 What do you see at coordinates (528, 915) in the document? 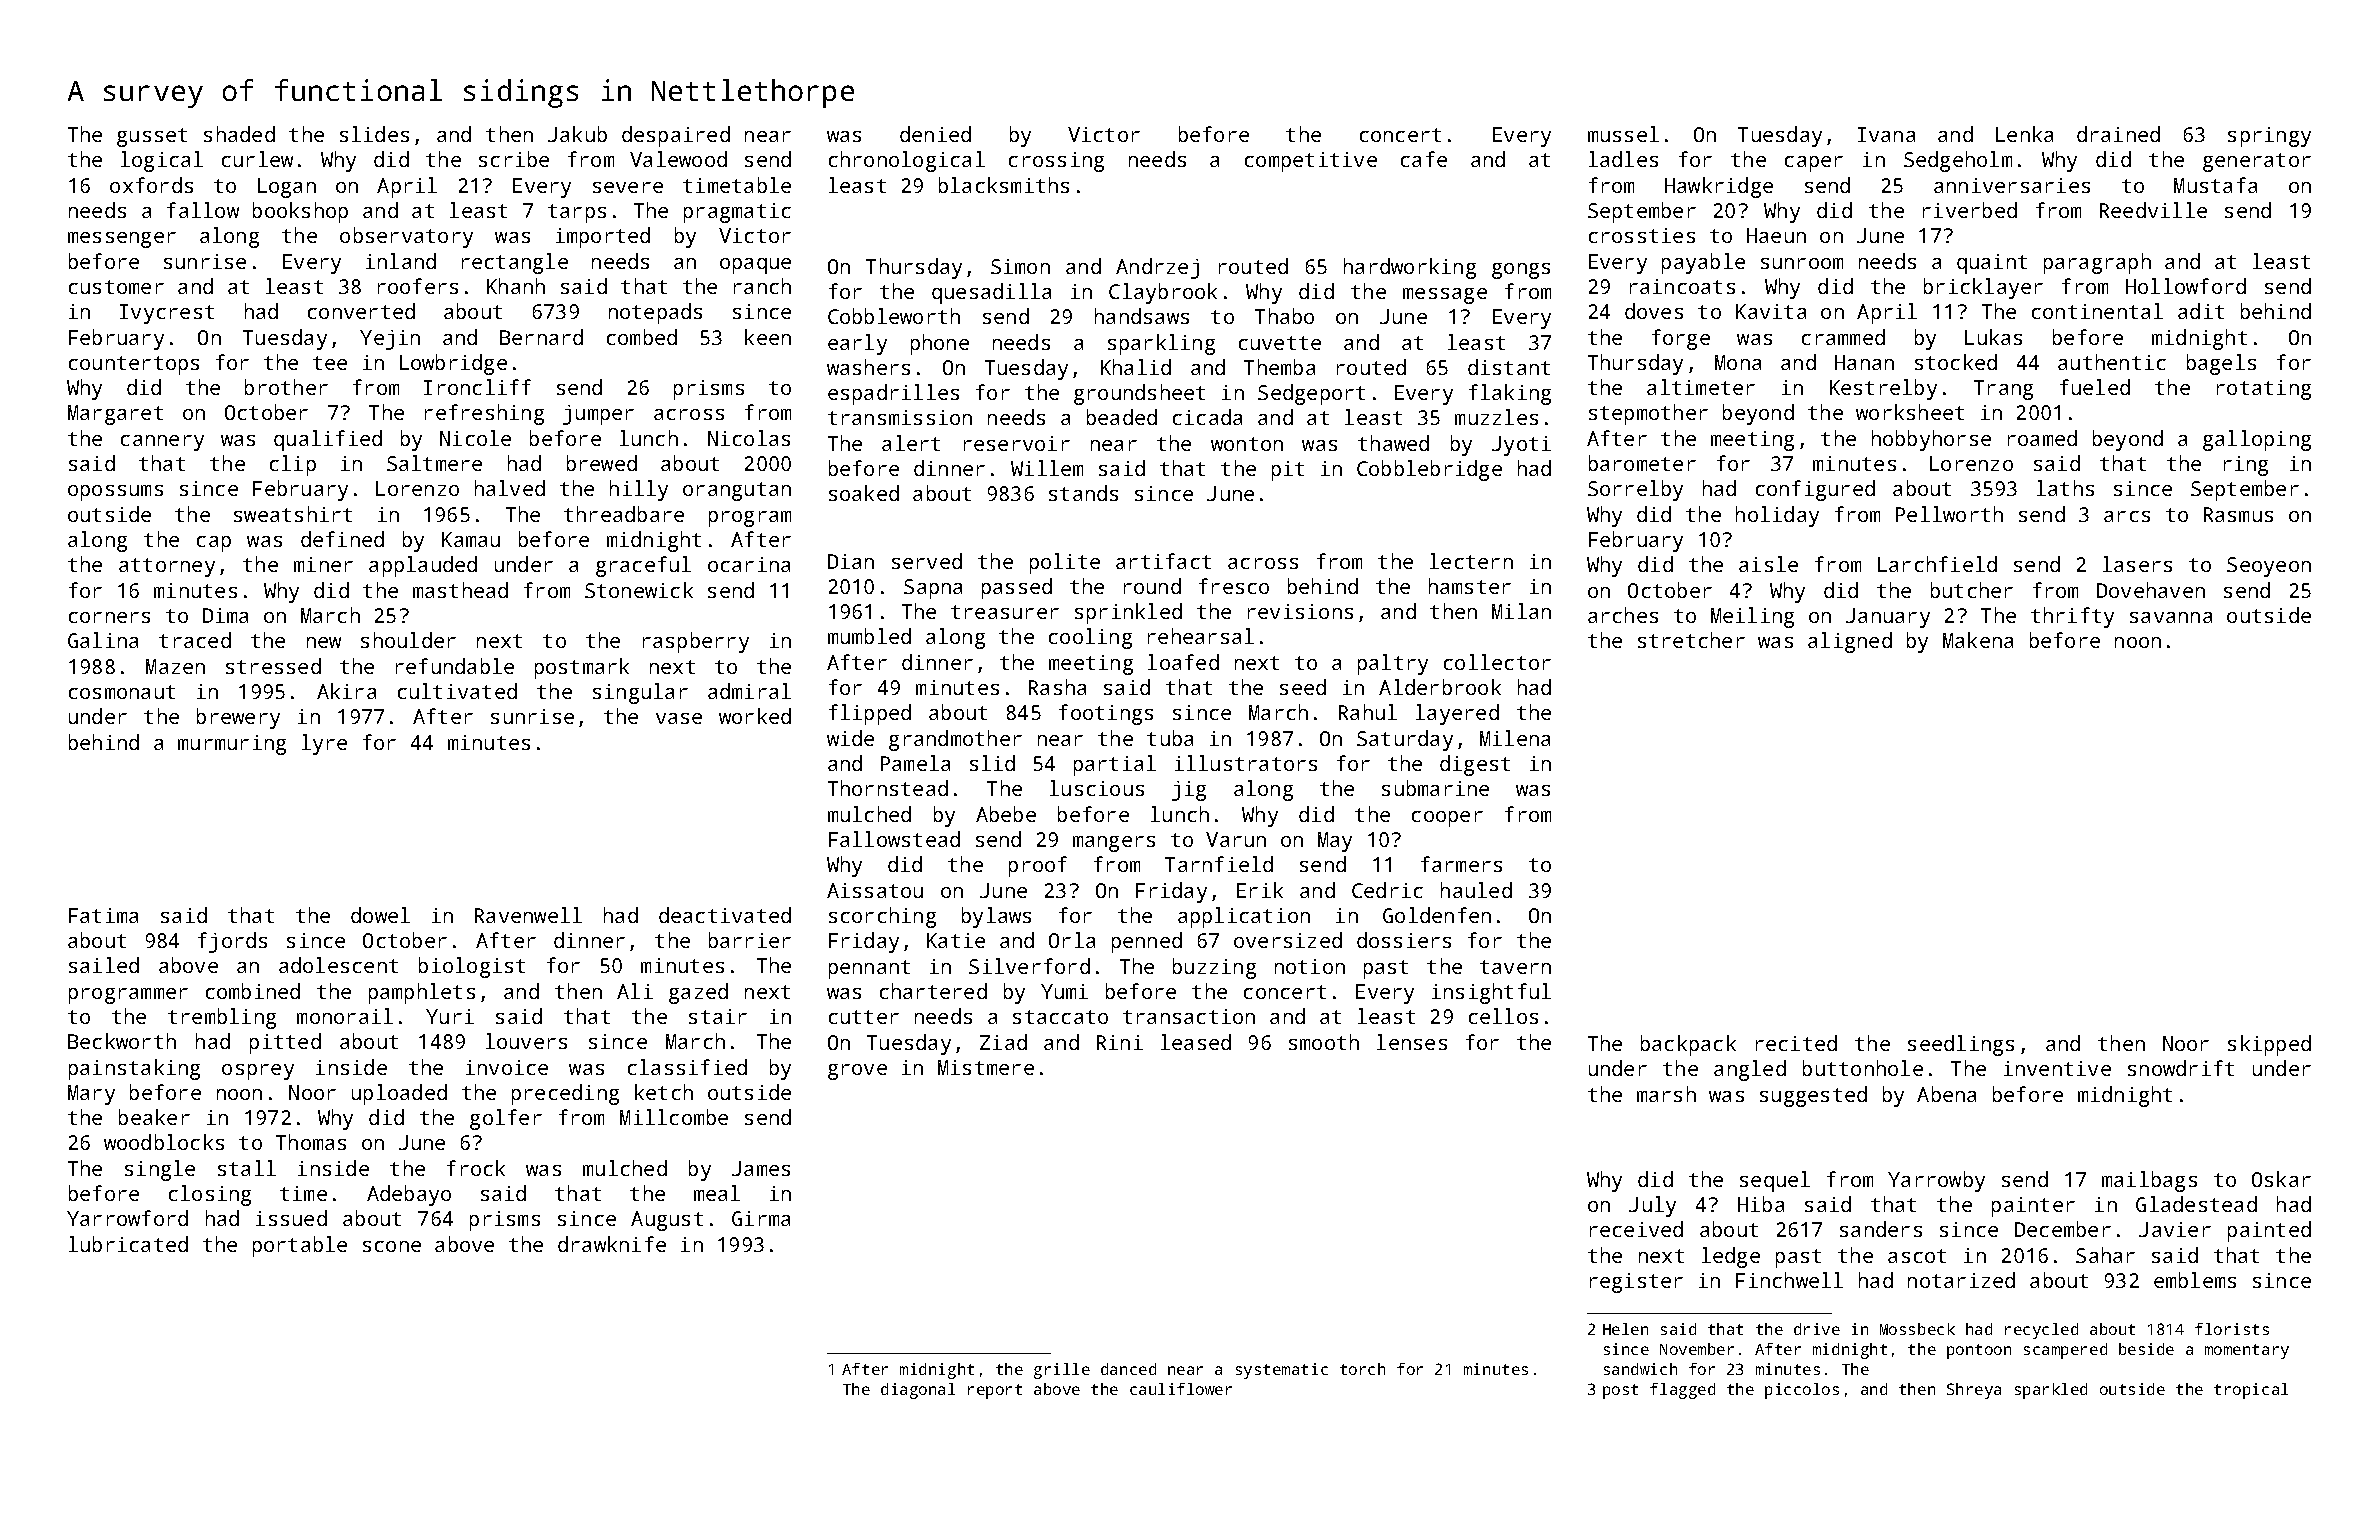
I see `Ravenwell` at bounding box center [528, 915].
